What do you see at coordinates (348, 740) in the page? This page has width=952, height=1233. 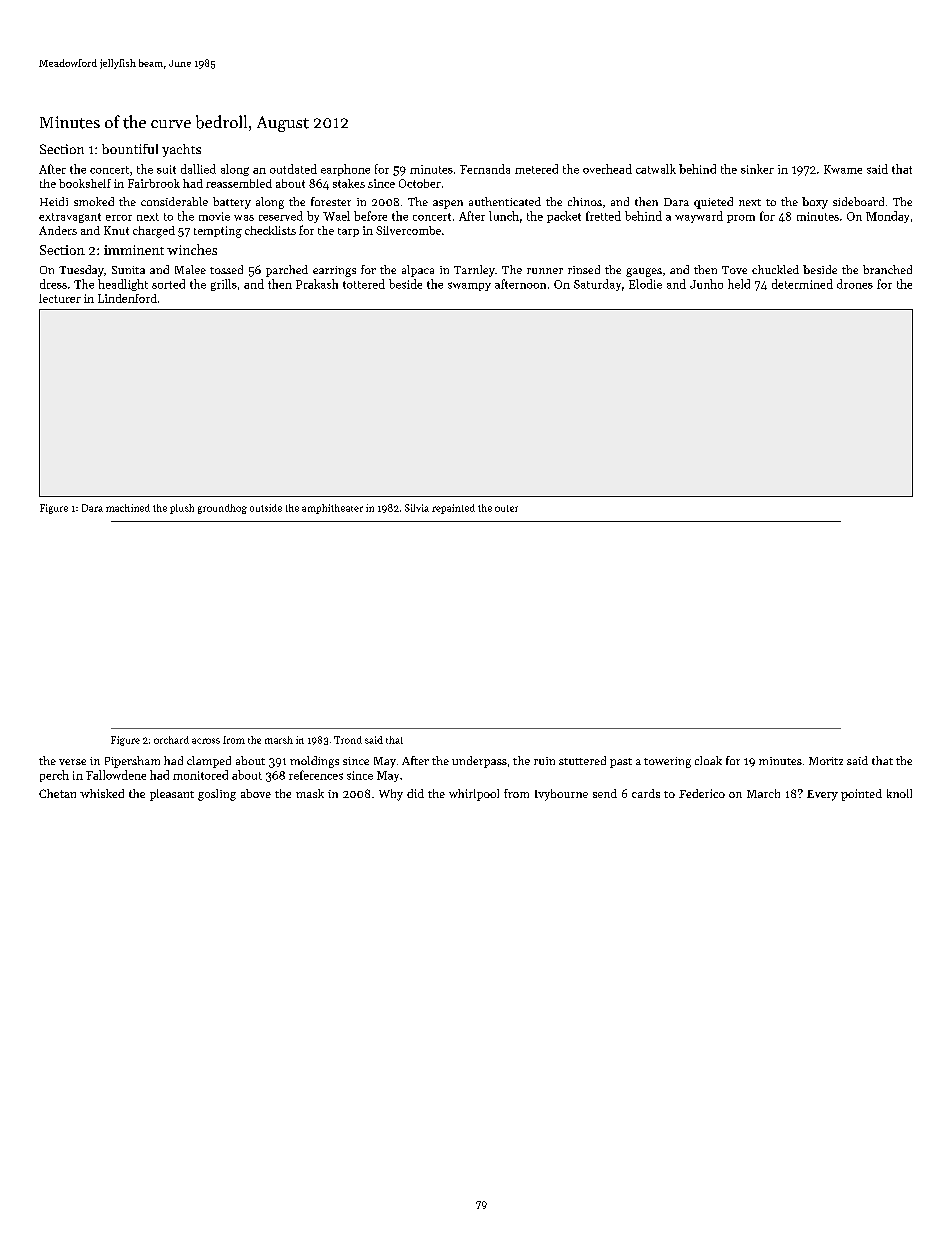 I see `Trond` at bounding box center [348, 740].
